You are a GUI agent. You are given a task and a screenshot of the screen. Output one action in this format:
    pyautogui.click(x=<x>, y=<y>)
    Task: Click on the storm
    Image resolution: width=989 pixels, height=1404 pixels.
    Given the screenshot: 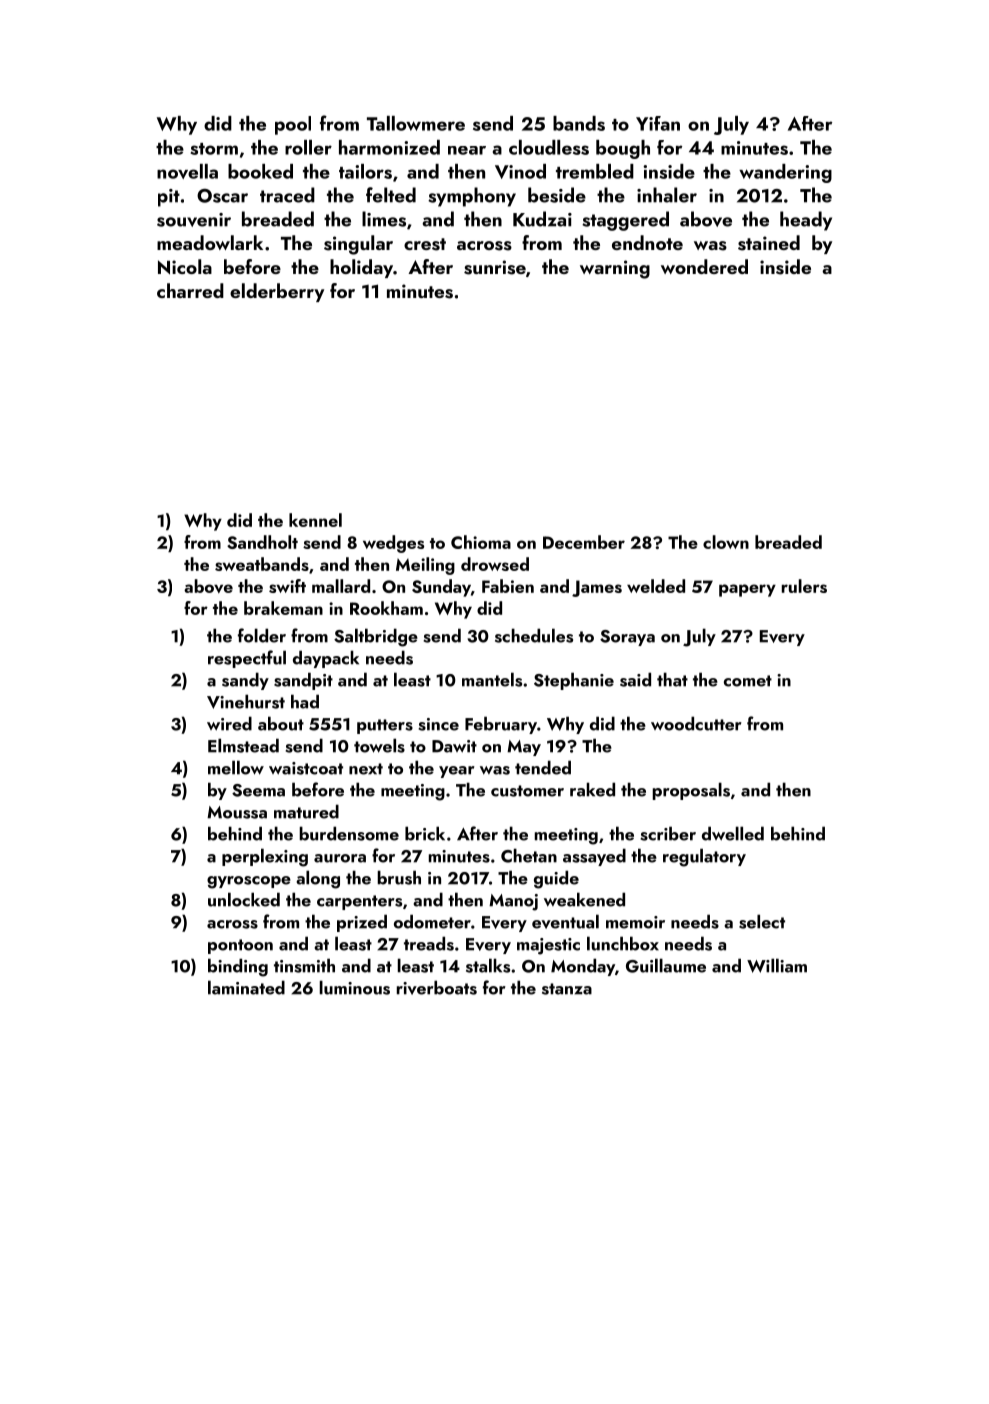 What is the action you would take?
    pyautogui.click(x=214, y=149)
